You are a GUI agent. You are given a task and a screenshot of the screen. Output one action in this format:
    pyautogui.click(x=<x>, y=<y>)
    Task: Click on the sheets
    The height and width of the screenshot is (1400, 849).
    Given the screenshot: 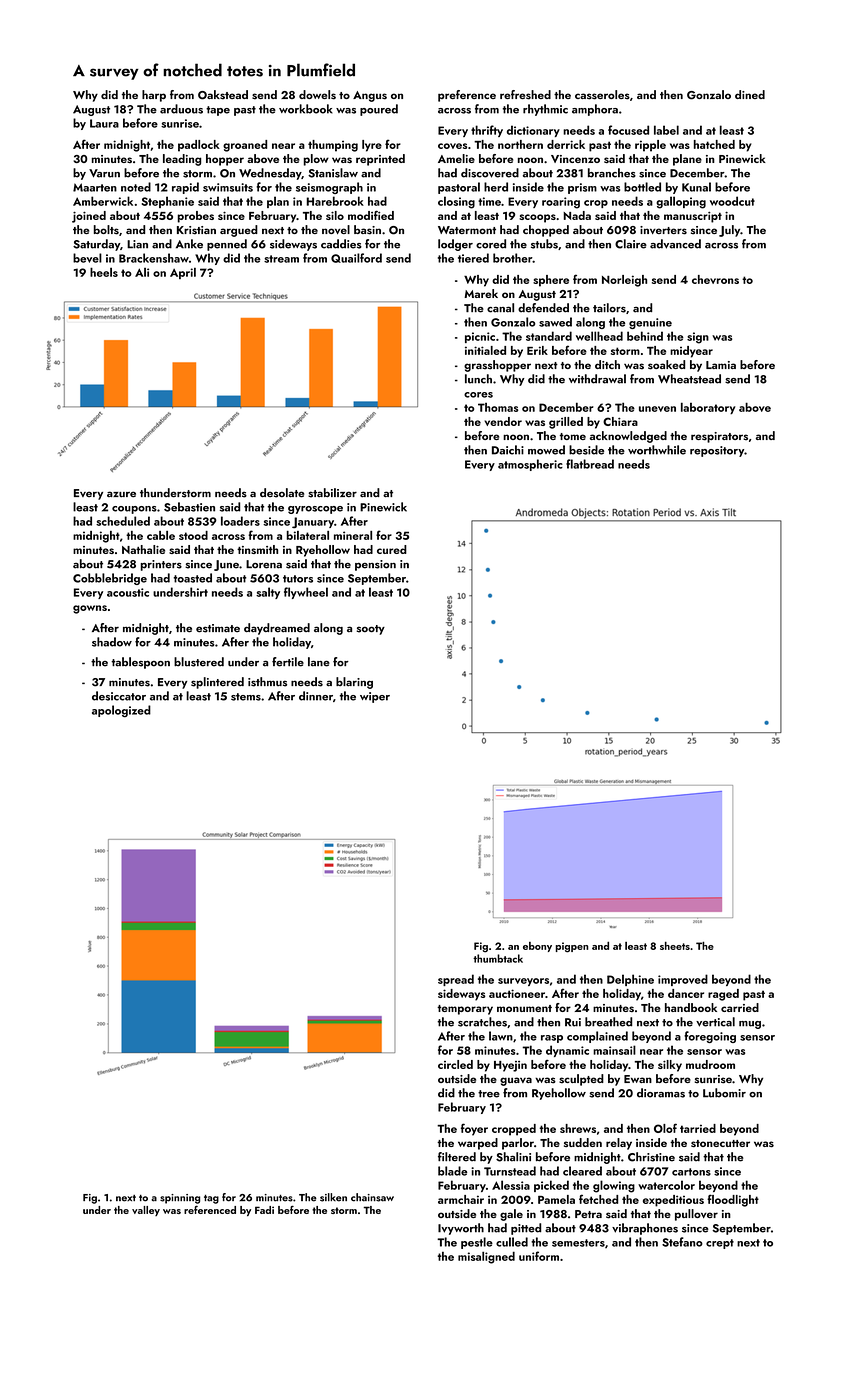 What is the action you would take?
    pyautogui.click(x=675, y=945)
